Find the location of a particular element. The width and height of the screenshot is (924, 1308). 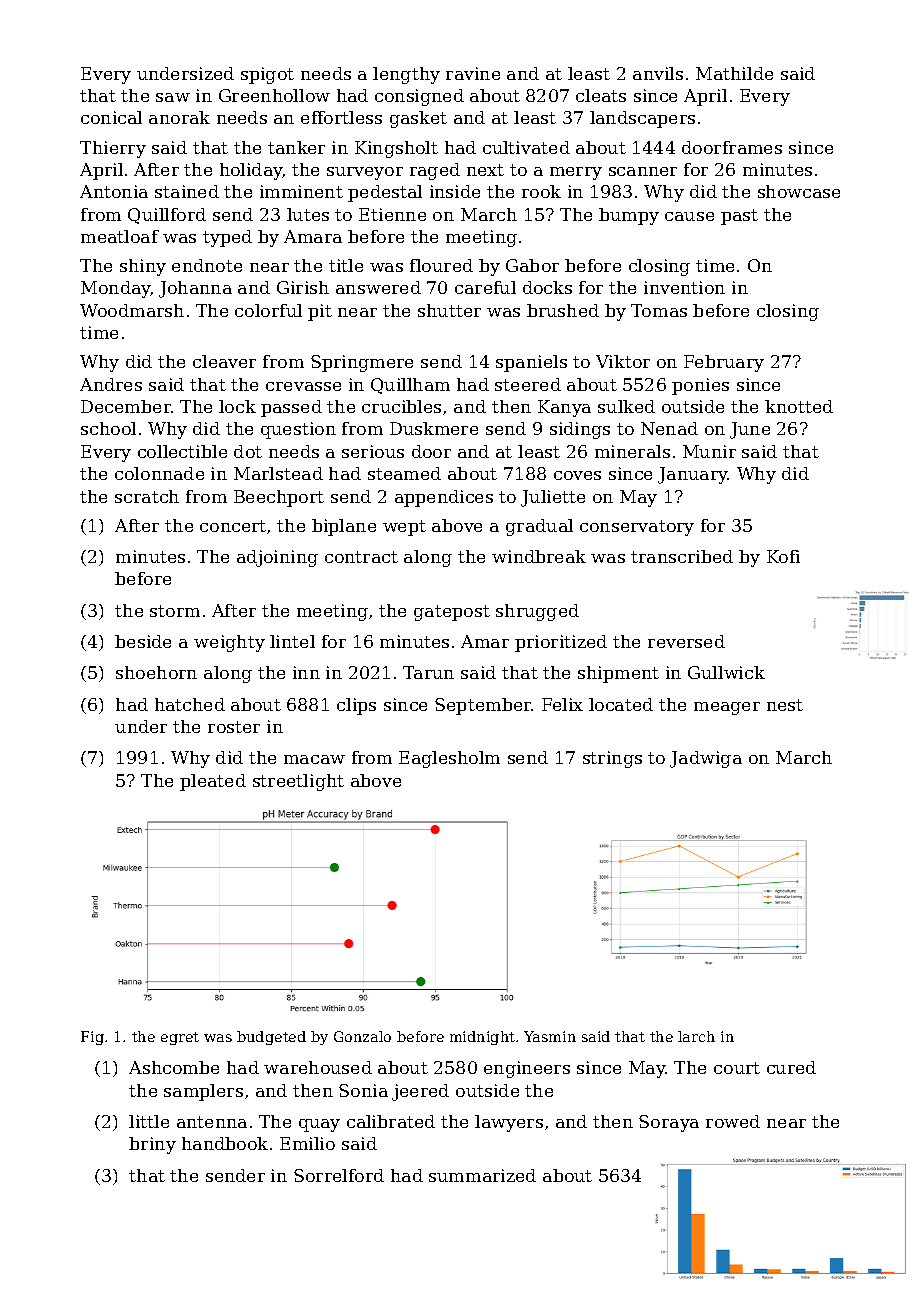

next is located at coordinates (485, 170).
